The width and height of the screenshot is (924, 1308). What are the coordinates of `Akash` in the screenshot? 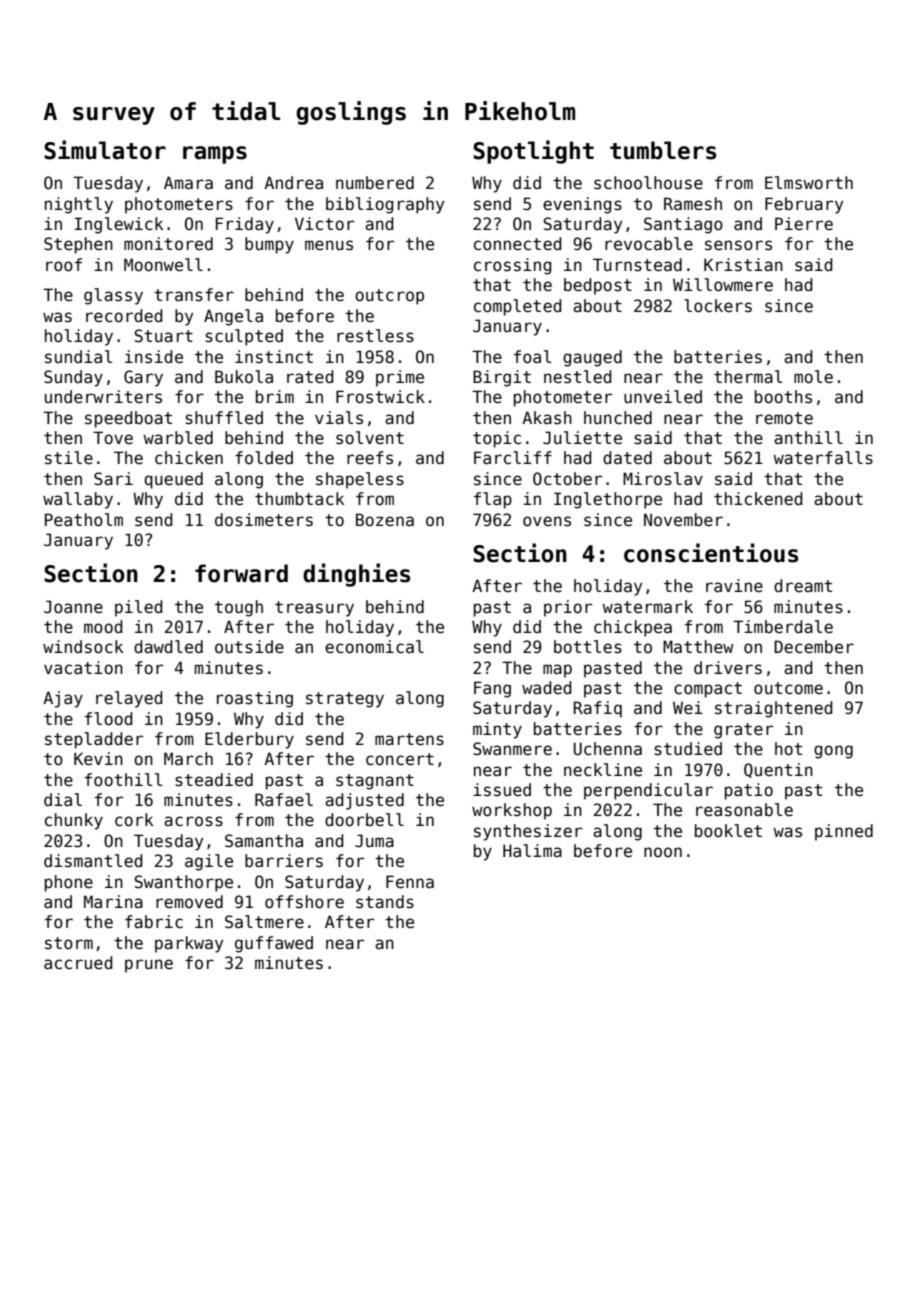 It's located at (547, 418).
